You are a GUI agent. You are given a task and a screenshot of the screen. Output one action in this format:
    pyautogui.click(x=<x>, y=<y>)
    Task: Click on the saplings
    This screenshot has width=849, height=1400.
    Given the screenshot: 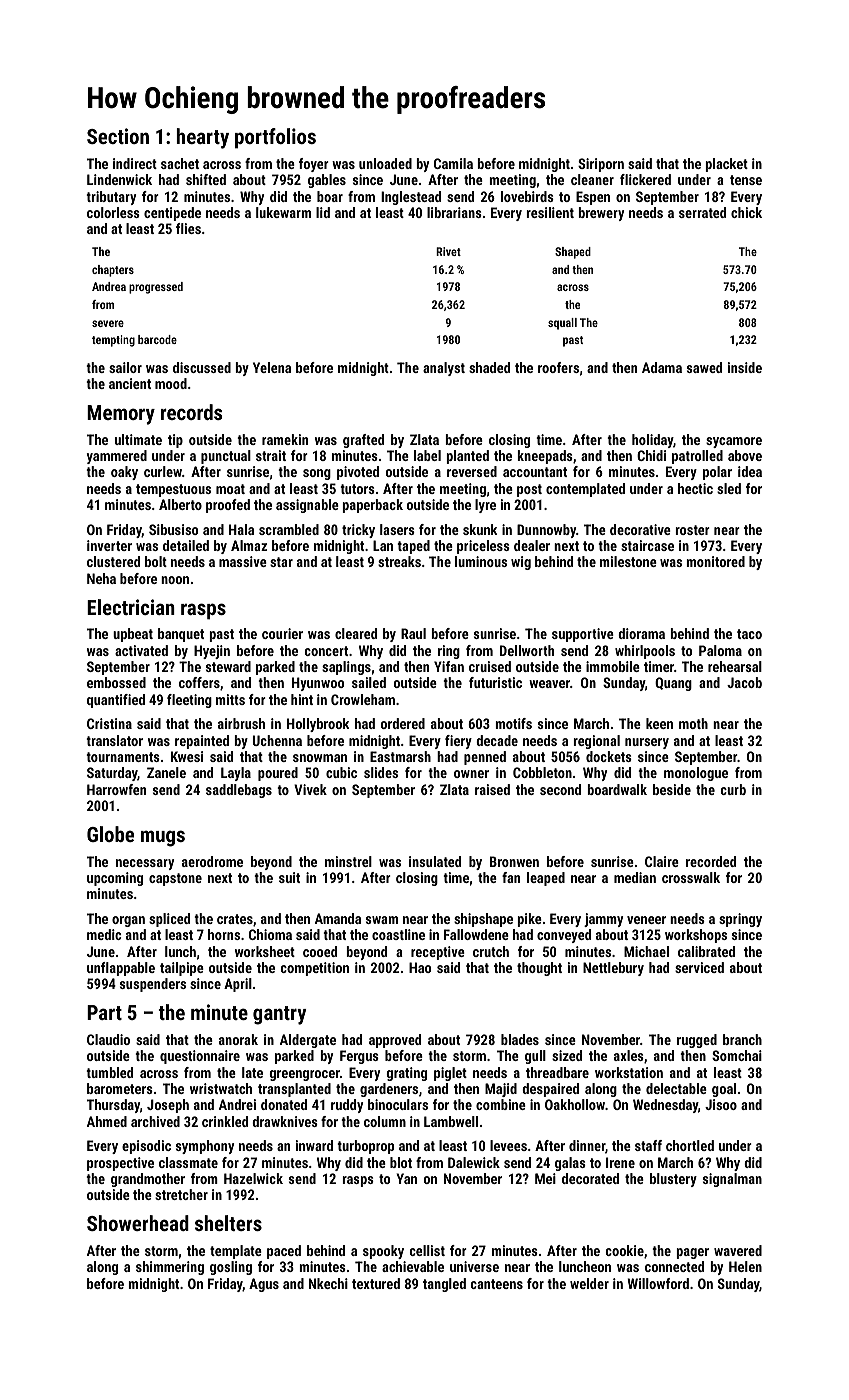 What is the action you would take?
    pyautogui.click(x=346, y=668)
